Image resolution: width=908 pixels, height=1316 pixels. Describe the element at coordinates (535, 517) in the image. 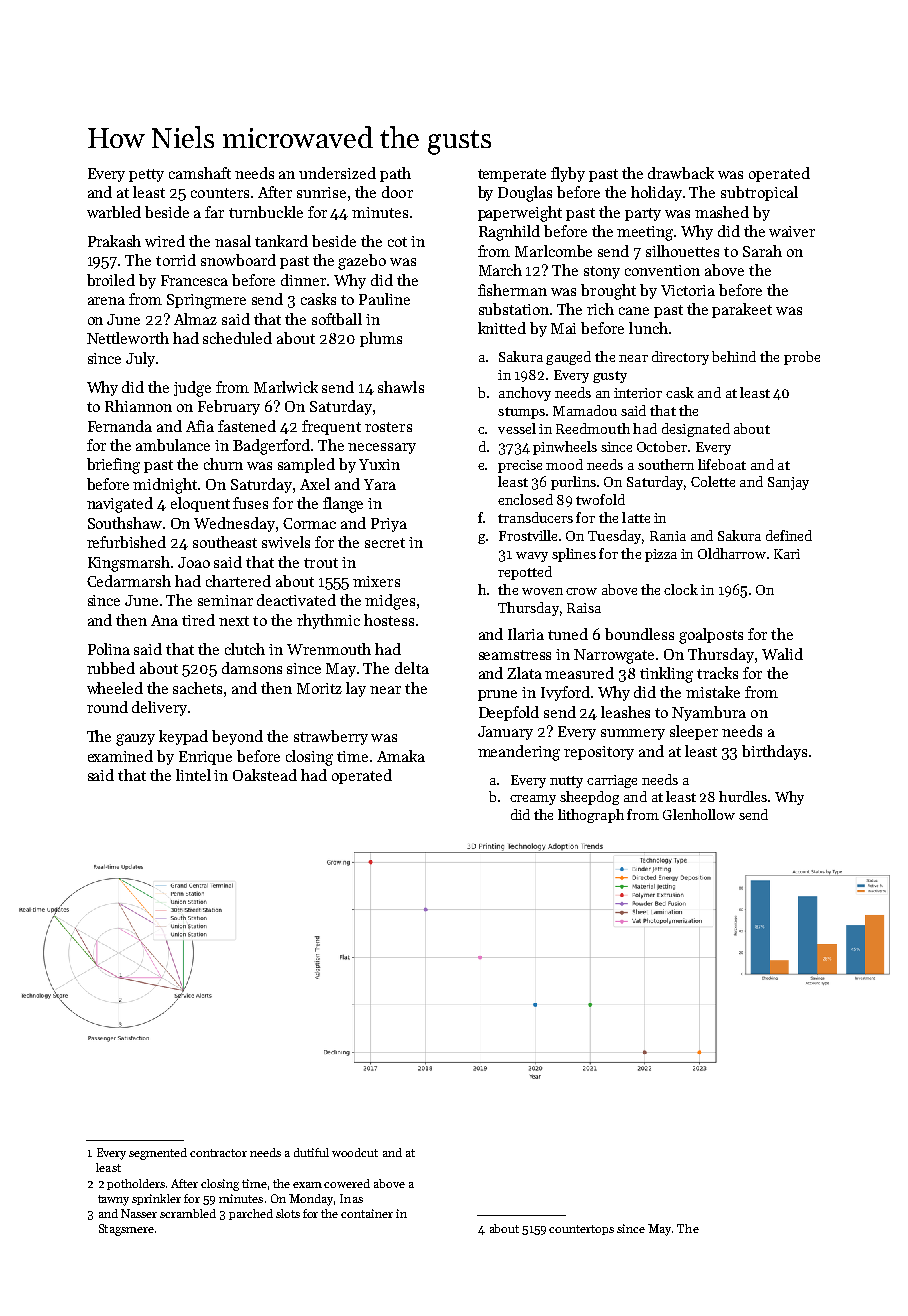

I see `transducers` at that location.
